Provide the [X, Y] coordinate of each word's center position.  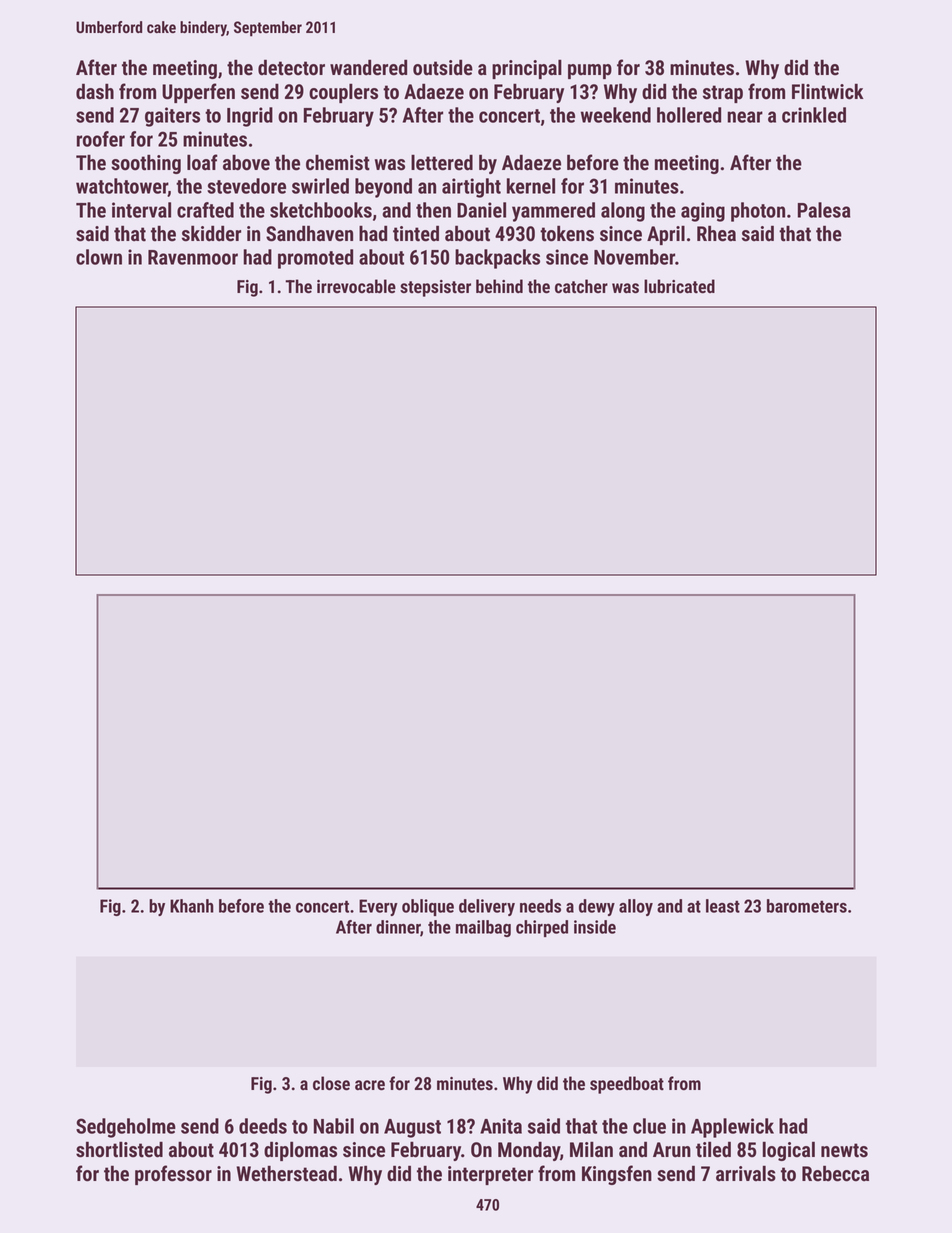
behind [499, 286]
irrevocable [356, 286]
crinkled [814, 115]
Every [378, 907]
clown [99, 257]
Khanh [192, 906]
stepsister [435, 288]
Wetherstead [286, 1174]
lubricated [679, 286]
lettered [442, 163]
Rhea [716, 234]
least [723, 906]
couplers [343, 93]
